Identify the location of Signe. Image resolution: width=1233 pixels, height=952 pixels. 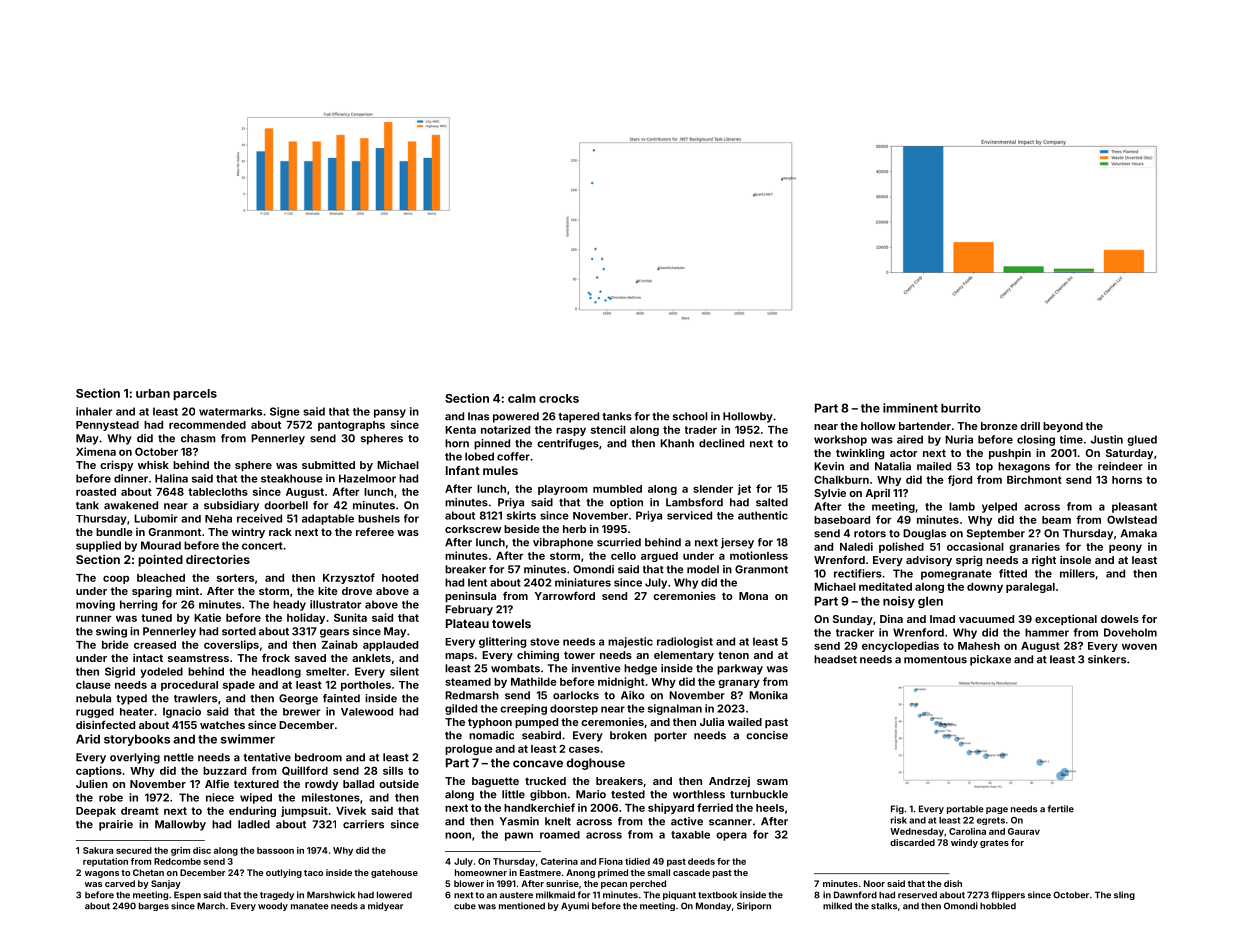
(285, 412).
